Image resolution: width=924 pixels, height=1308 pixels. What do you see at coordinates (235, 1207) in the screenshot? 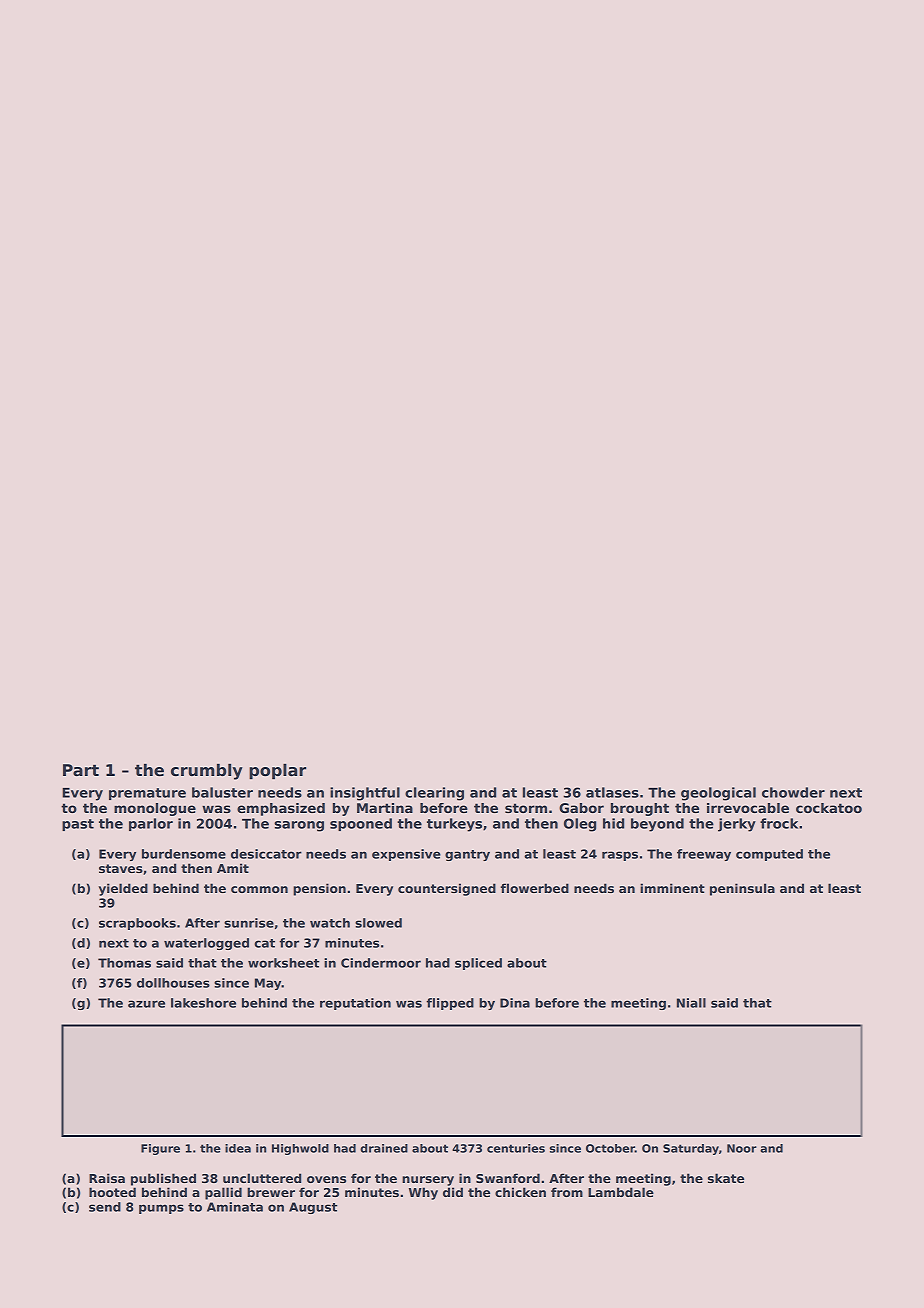
I see `Aminata` at bounding box center [235, 1207].
